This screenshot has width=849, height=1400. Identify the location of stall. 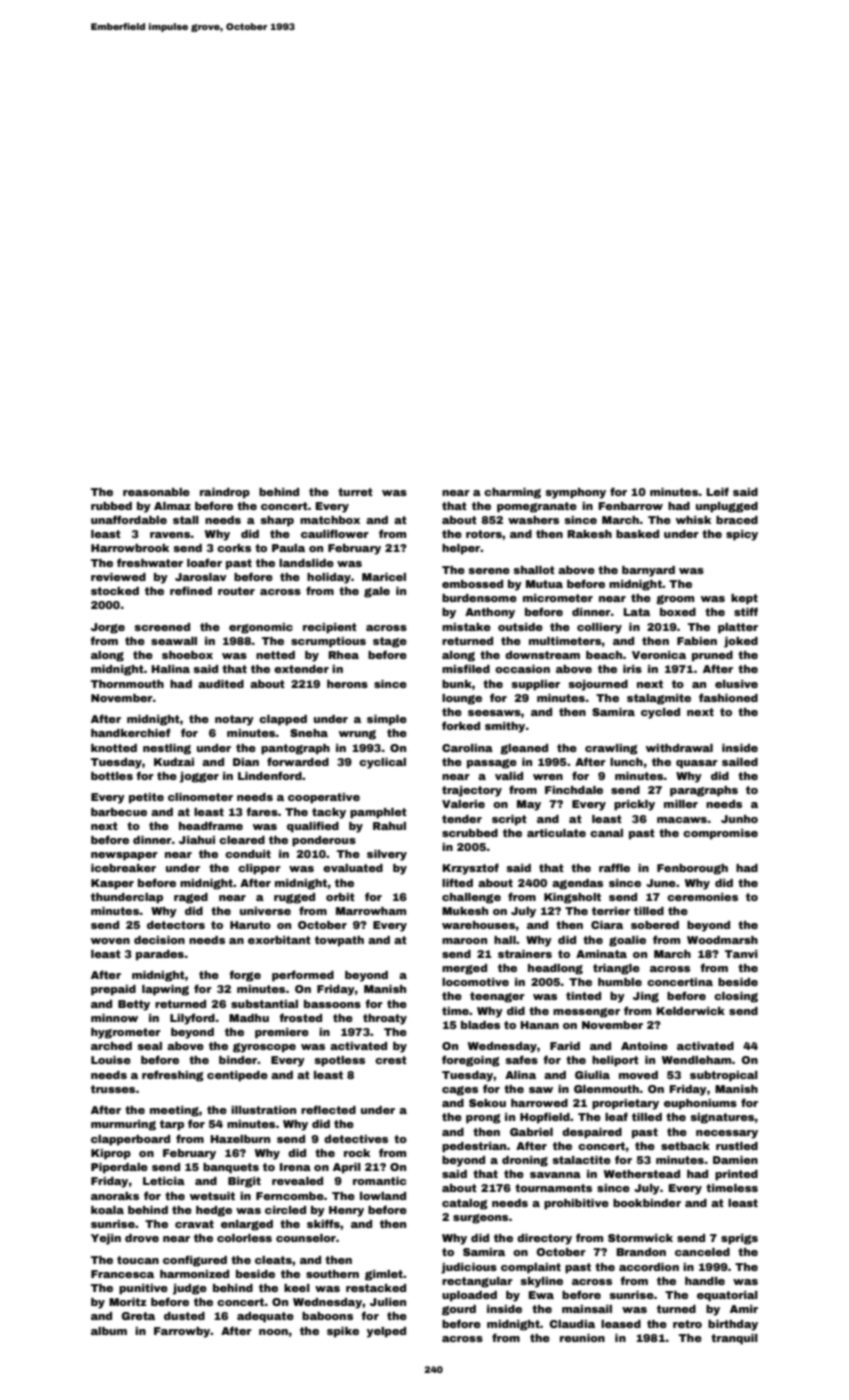
(186, 520).
